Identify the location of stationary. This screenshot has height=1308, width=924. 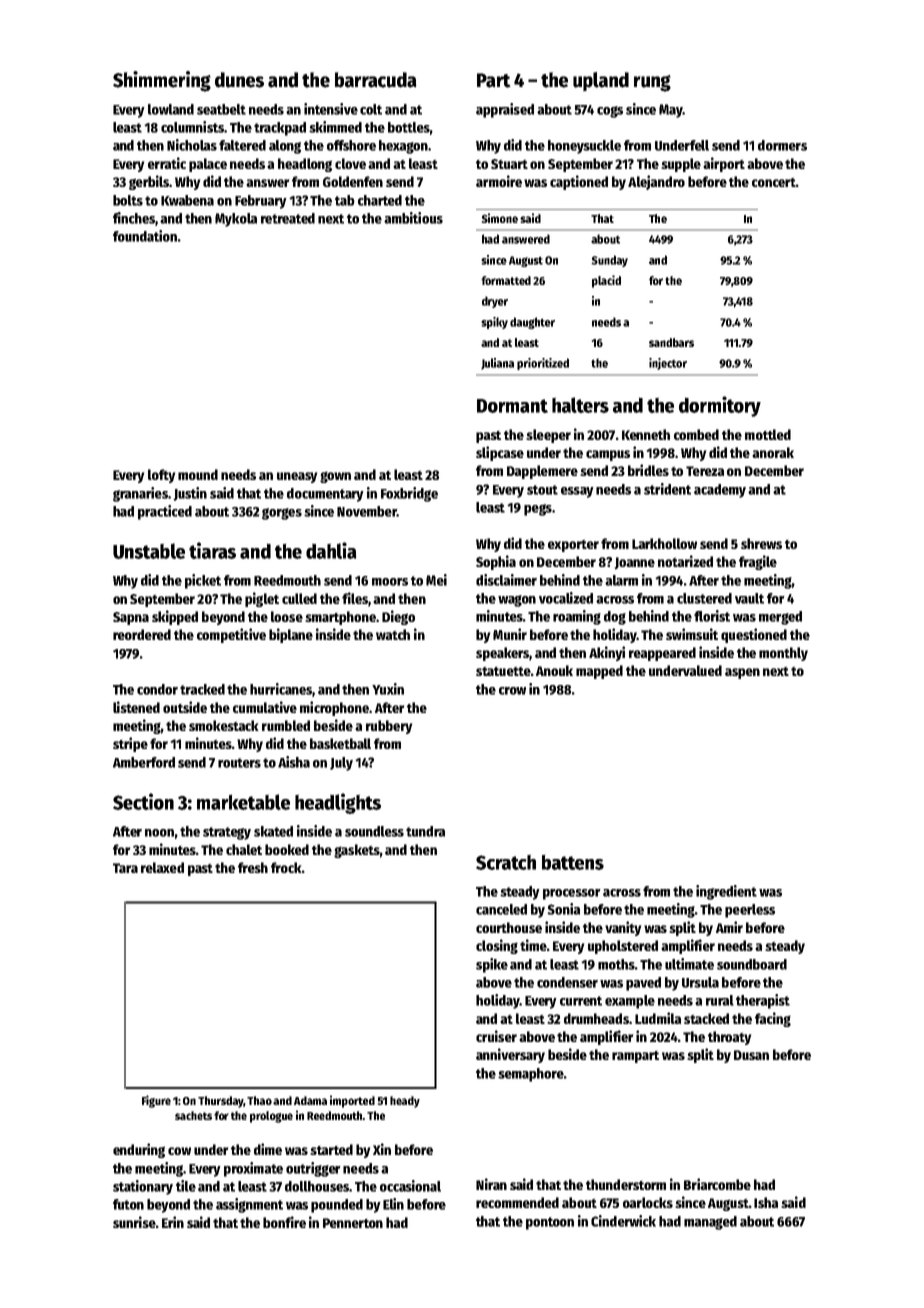
(143, 1187).
